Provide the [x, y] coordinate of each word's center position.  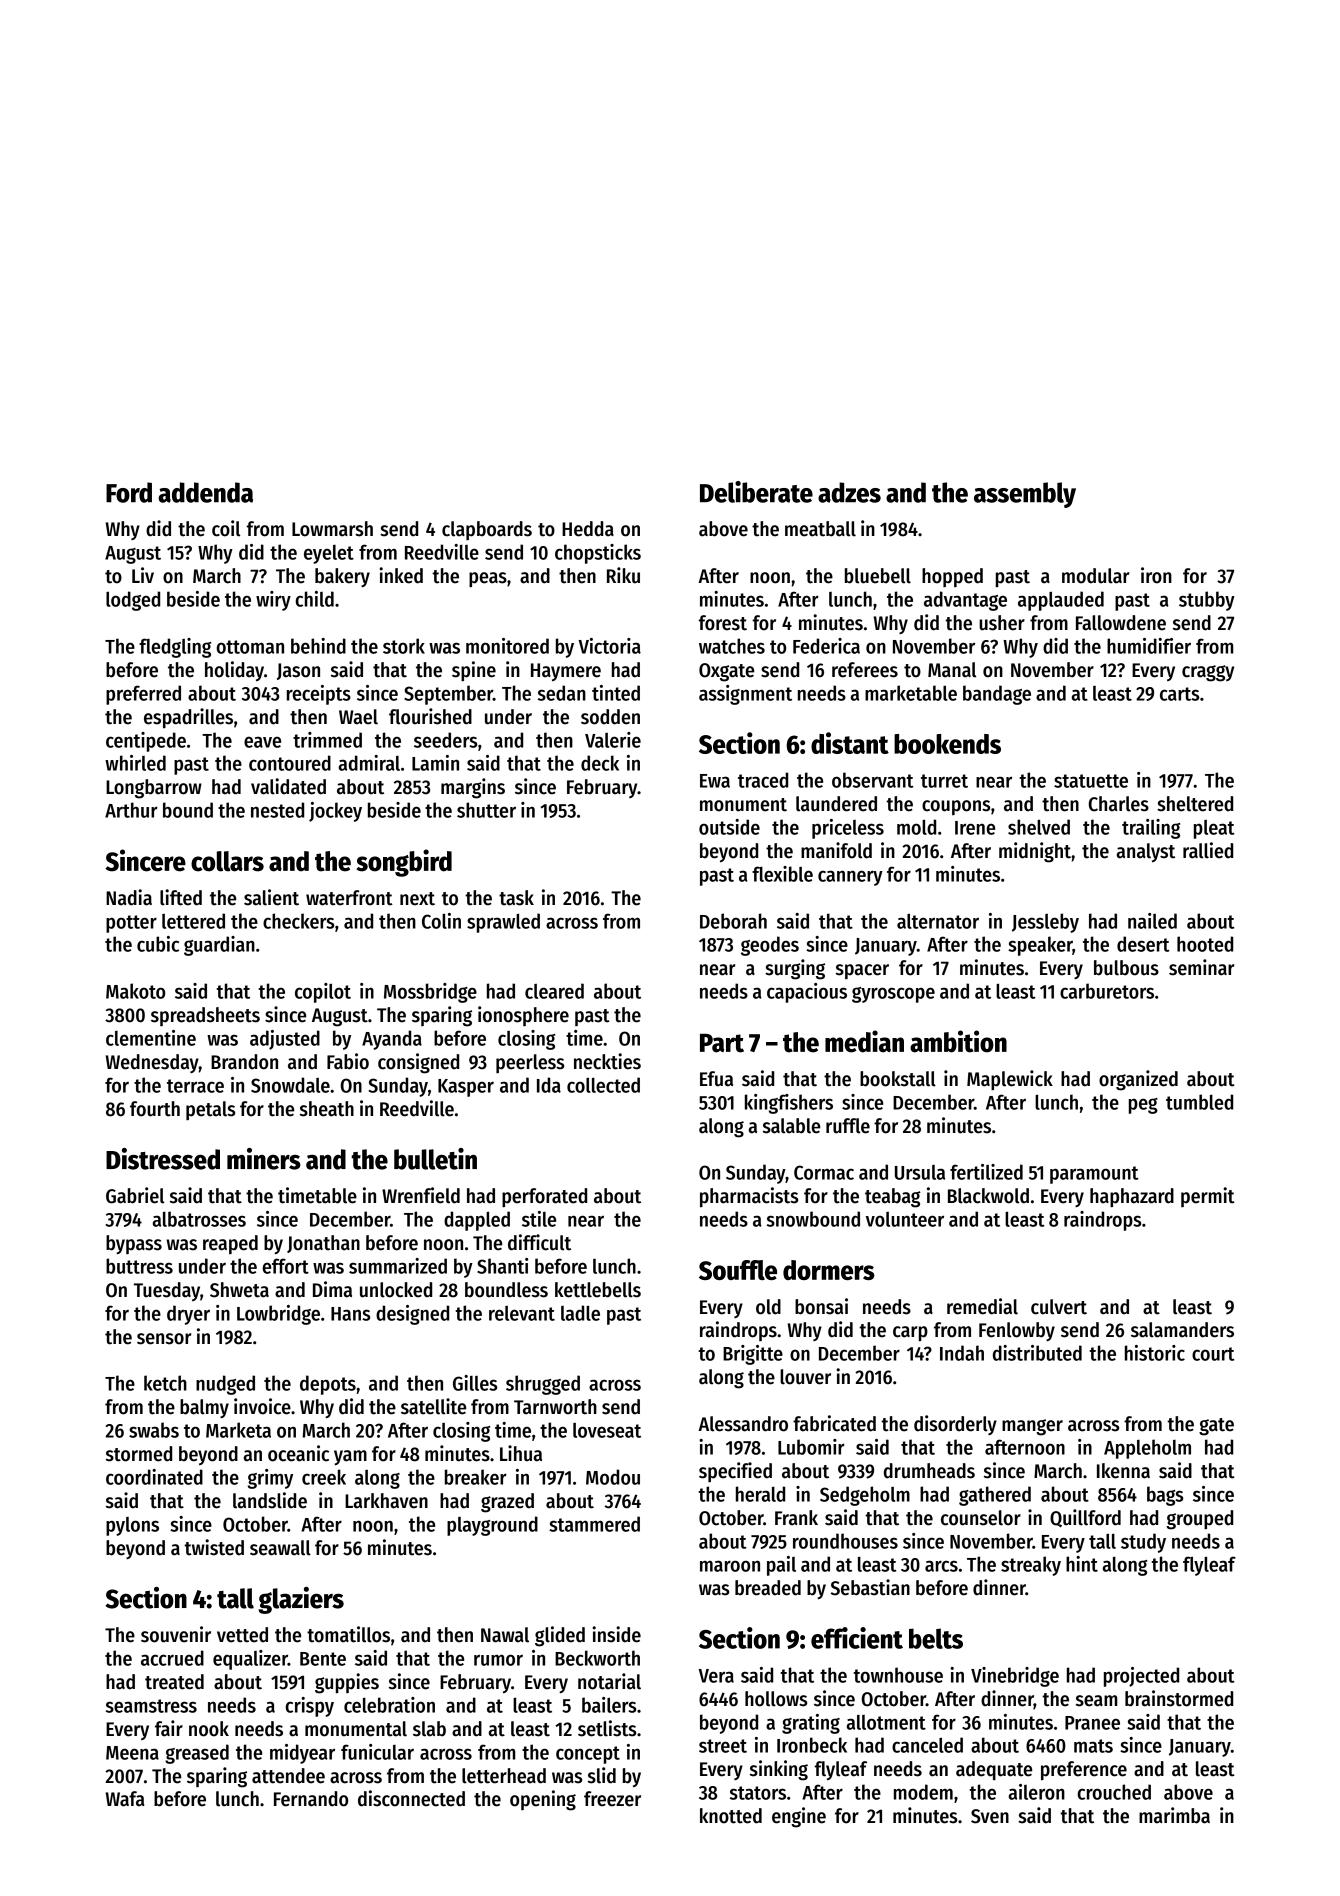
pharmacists [749, 1197]
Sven [990, 1816]
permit [1208, 1197]
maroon [730, 1566]
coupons [956, 807]
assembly [1025, 495]
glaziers [301, 1600]
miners [264, 1159]
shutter [486, 810]
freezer [612, 1799]
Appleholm [1147, 1449]
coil [226, 528]
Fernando [311, 1799]
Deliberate [756, 492]
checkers [298, 921]
